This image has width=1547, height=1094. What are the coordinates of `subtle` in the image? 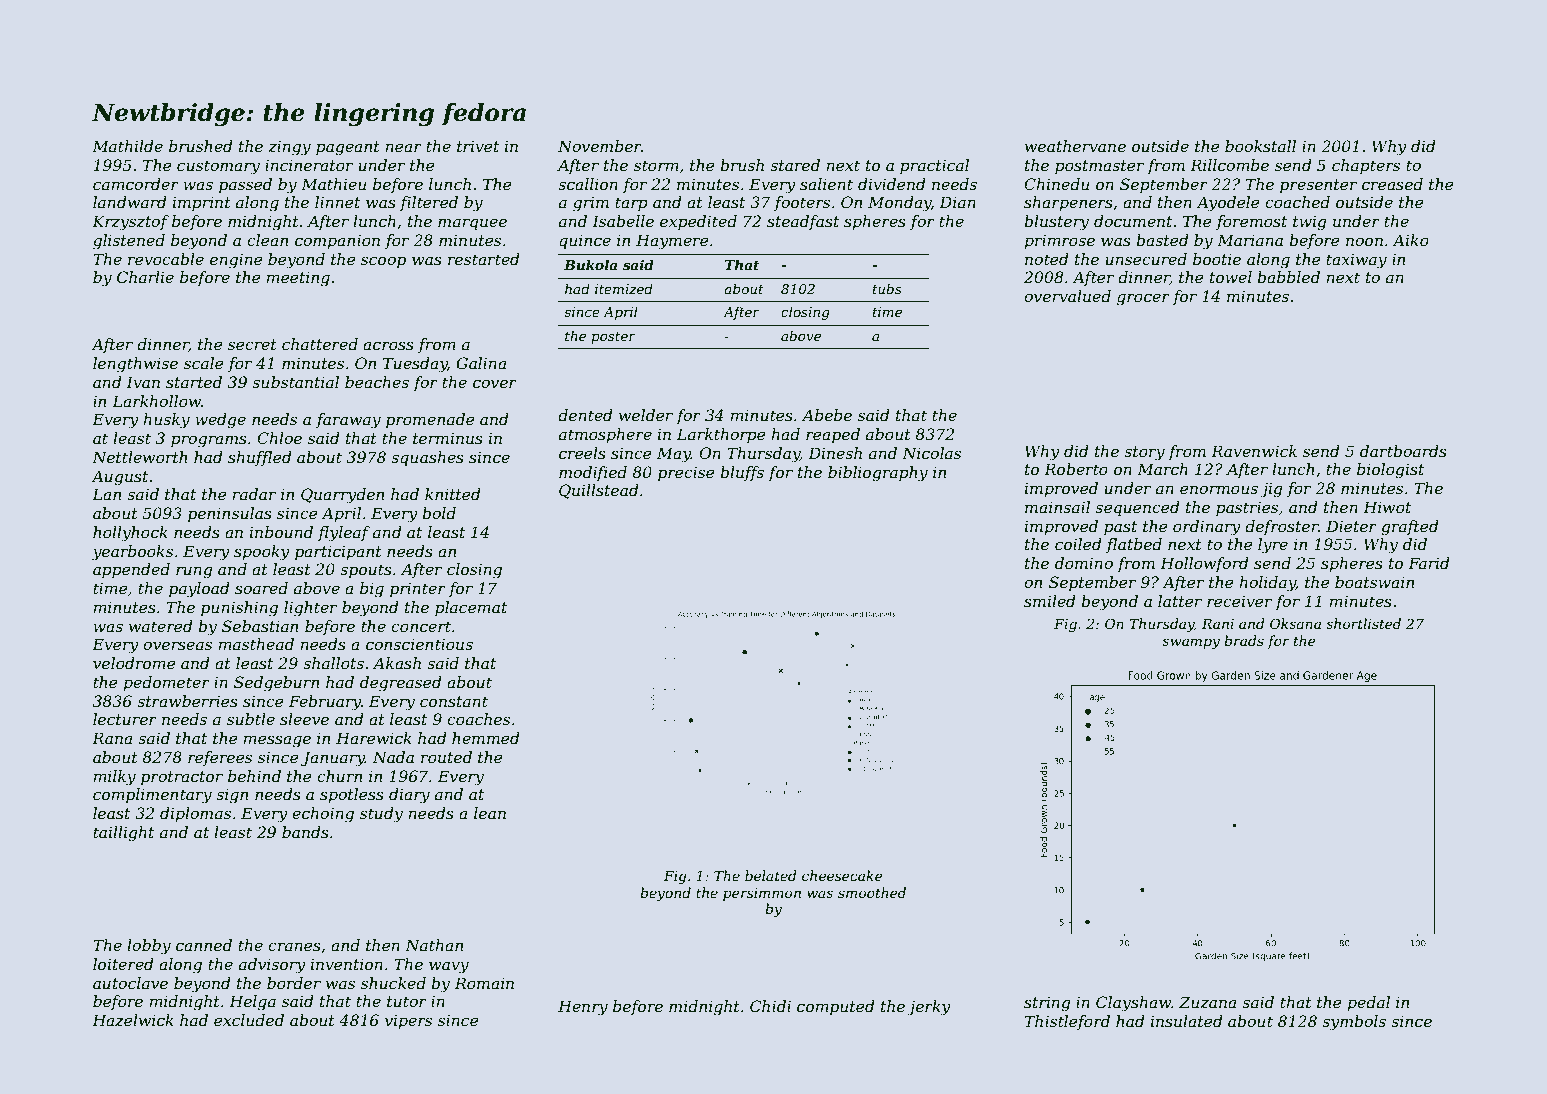 It's located at (251, 719).
